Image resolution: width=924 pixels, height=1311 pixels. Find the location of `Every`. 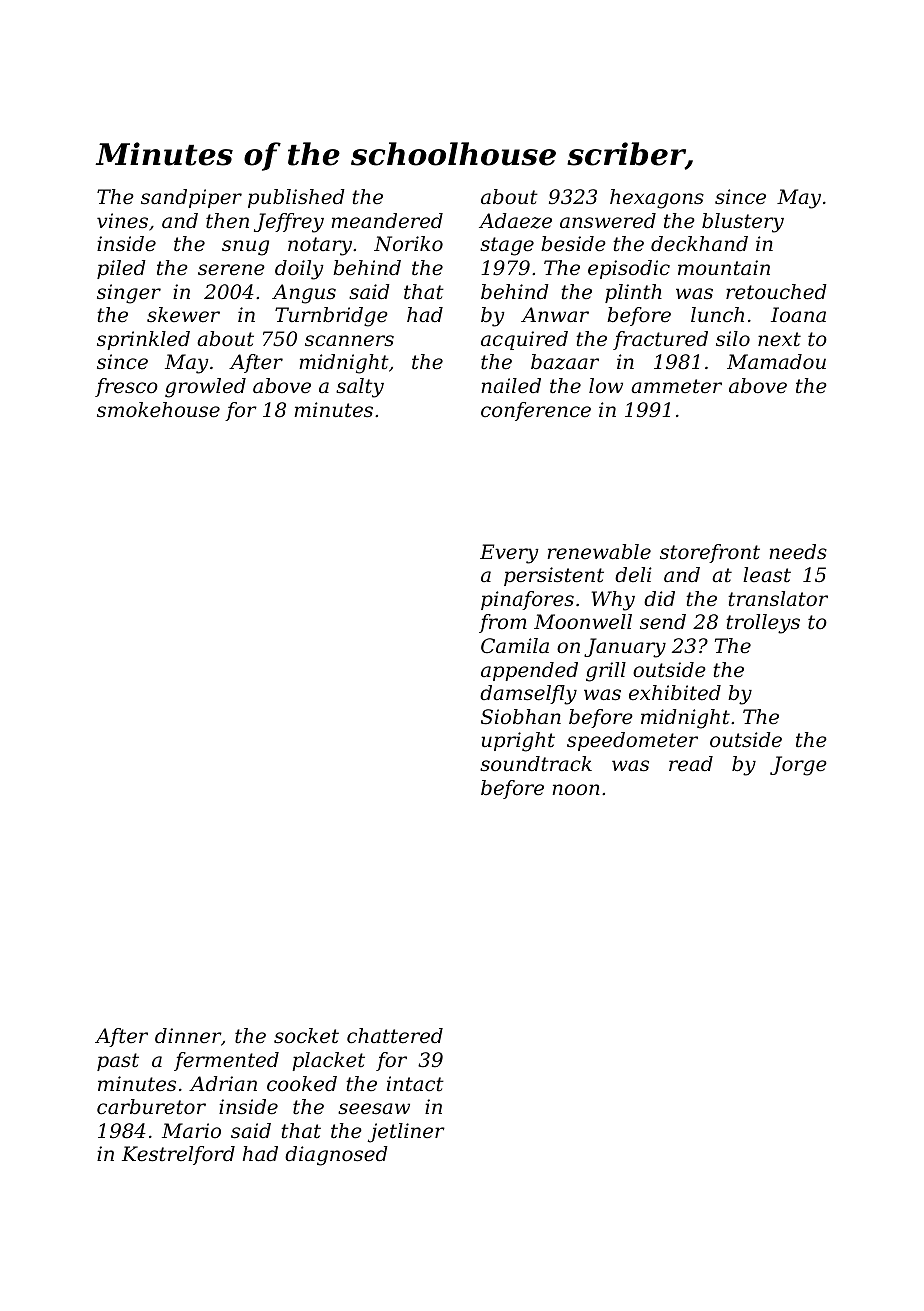

Every is located at coordinates (509, 554).
